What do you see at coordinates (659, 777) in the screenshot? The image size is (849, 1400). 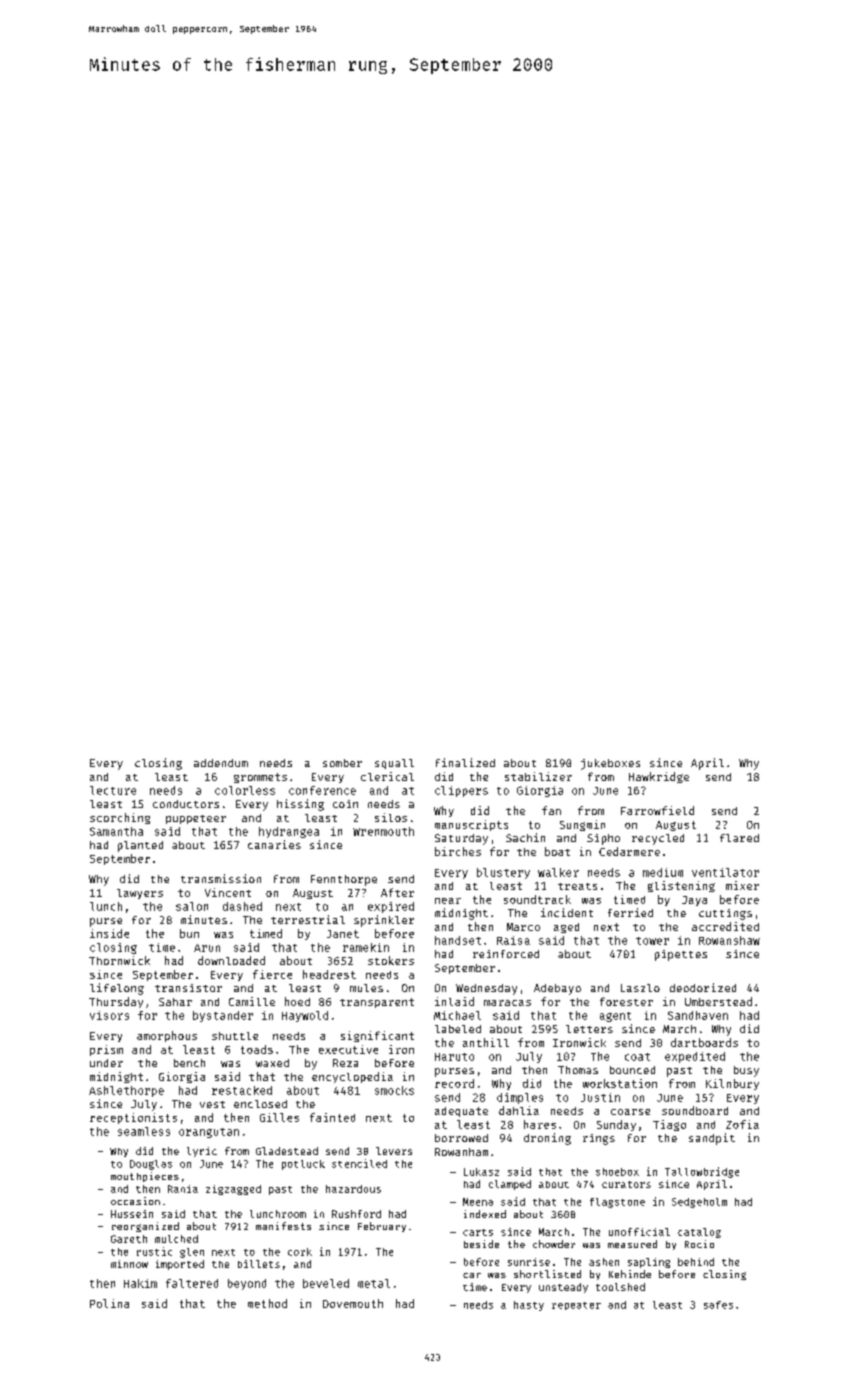 I see `Hawkridge` at bounding box center [659, 777].
